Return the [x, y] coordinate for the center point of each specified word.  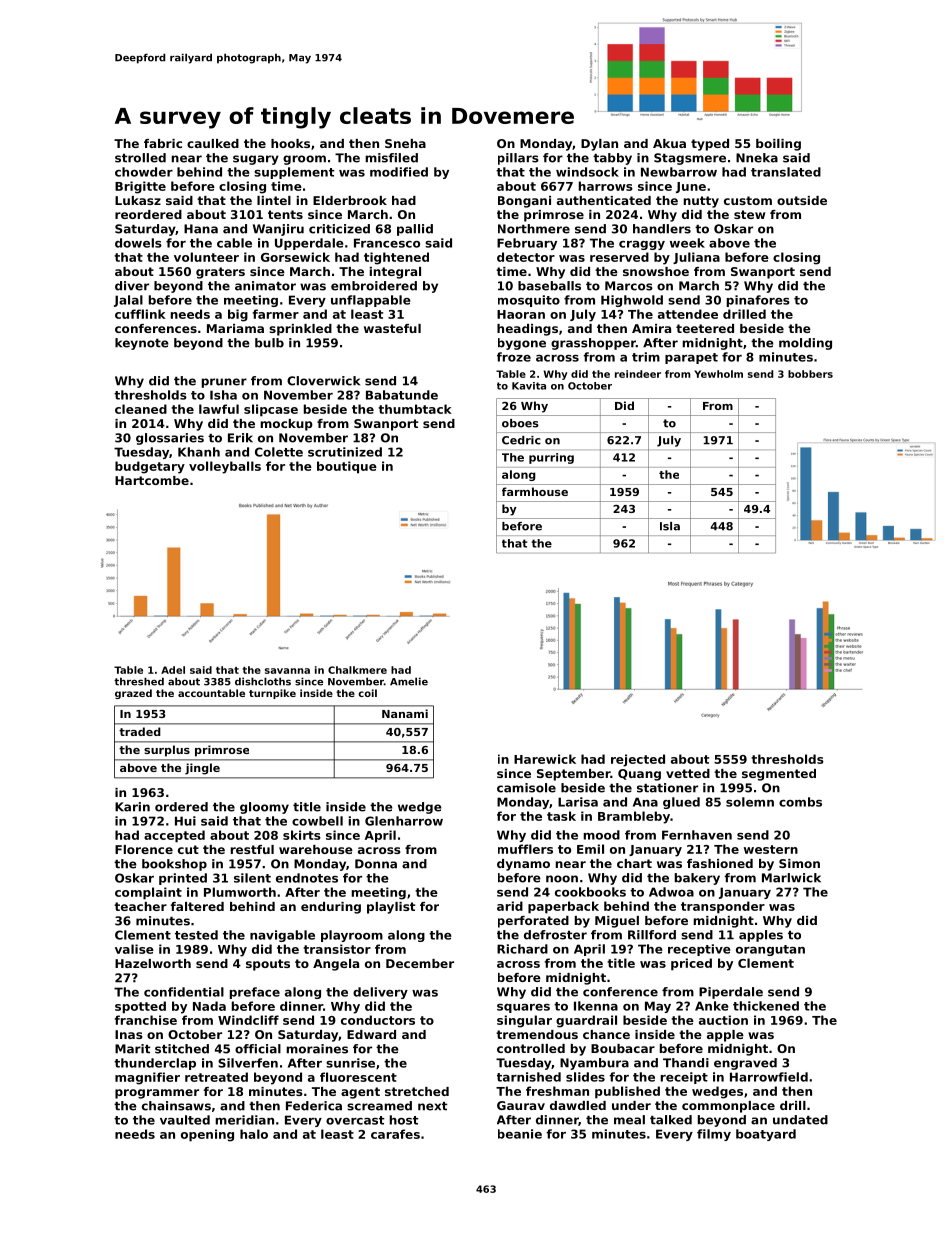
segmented [779, 775]
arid [510, 906]
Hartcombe [152, 480]
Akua [669, 143]
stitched [182, 1049]
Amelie [409, 681]
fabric [163, 143]
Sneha [405, 143]
